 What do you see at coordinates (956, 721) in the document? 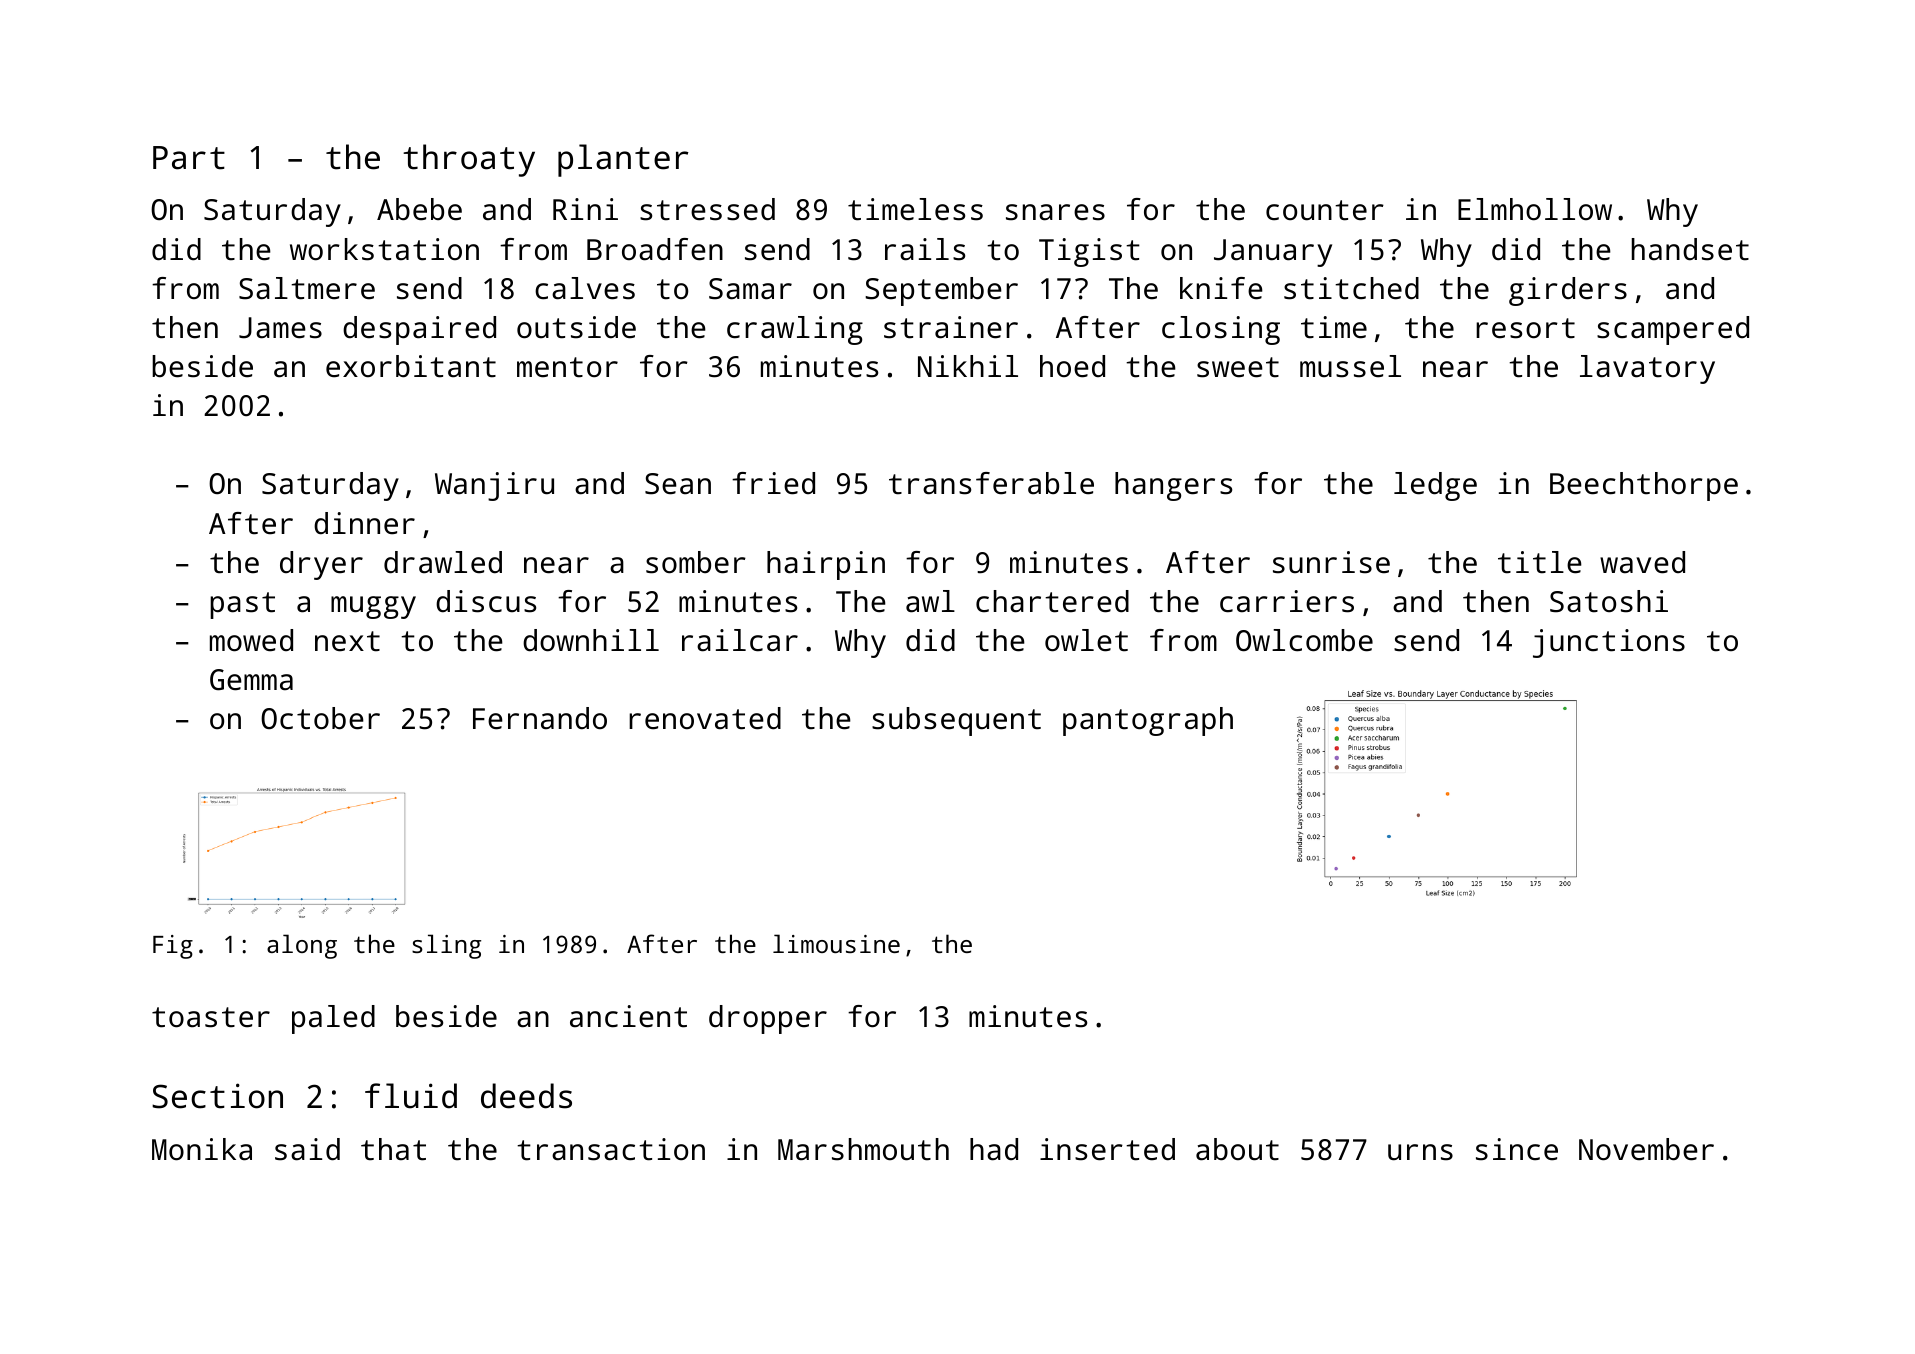
I see `subsequent` at bounding box center [956, 721].
